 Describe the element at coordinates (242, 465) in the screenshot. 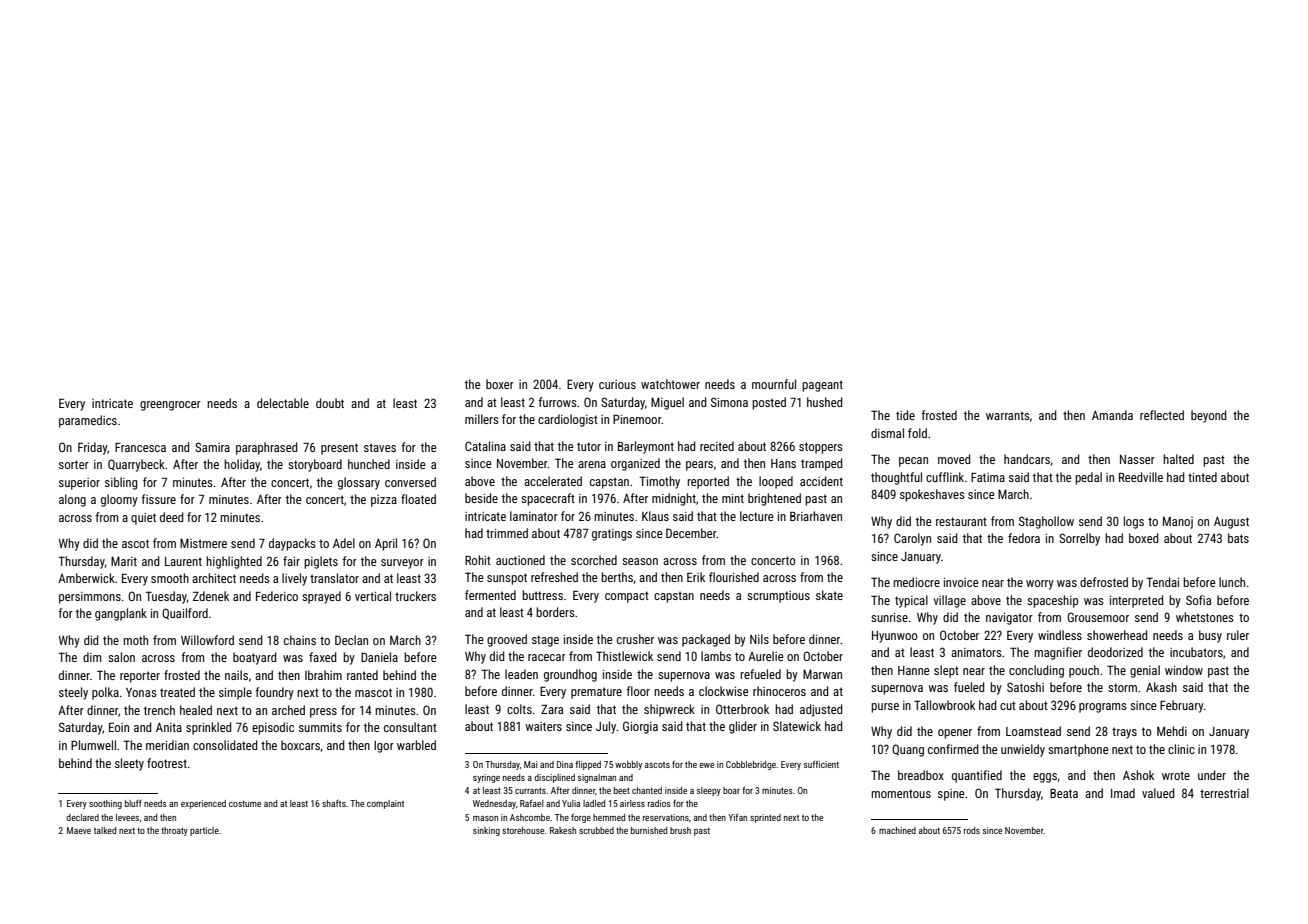

I see `holiday` at that location.
